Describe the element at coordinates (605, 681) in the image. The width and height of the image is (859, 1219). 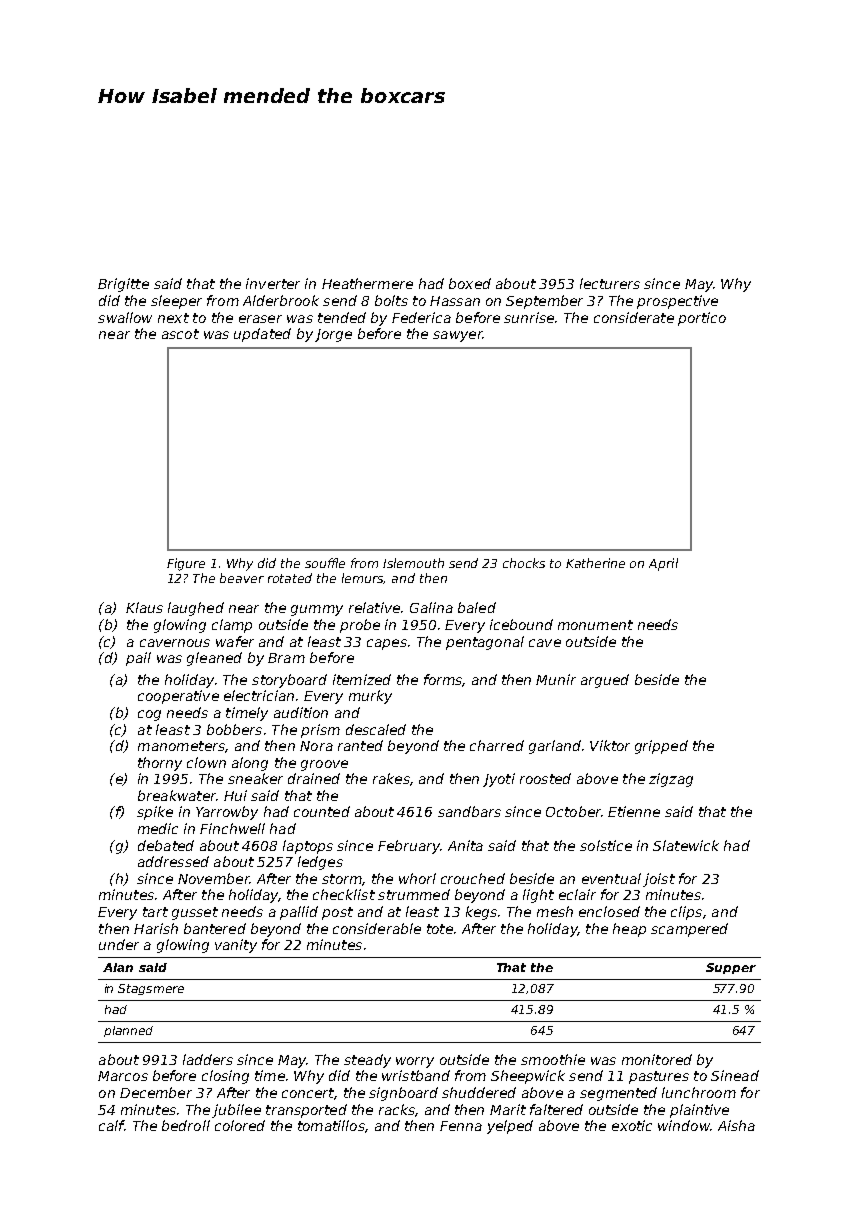
I see `argued` at that location.
